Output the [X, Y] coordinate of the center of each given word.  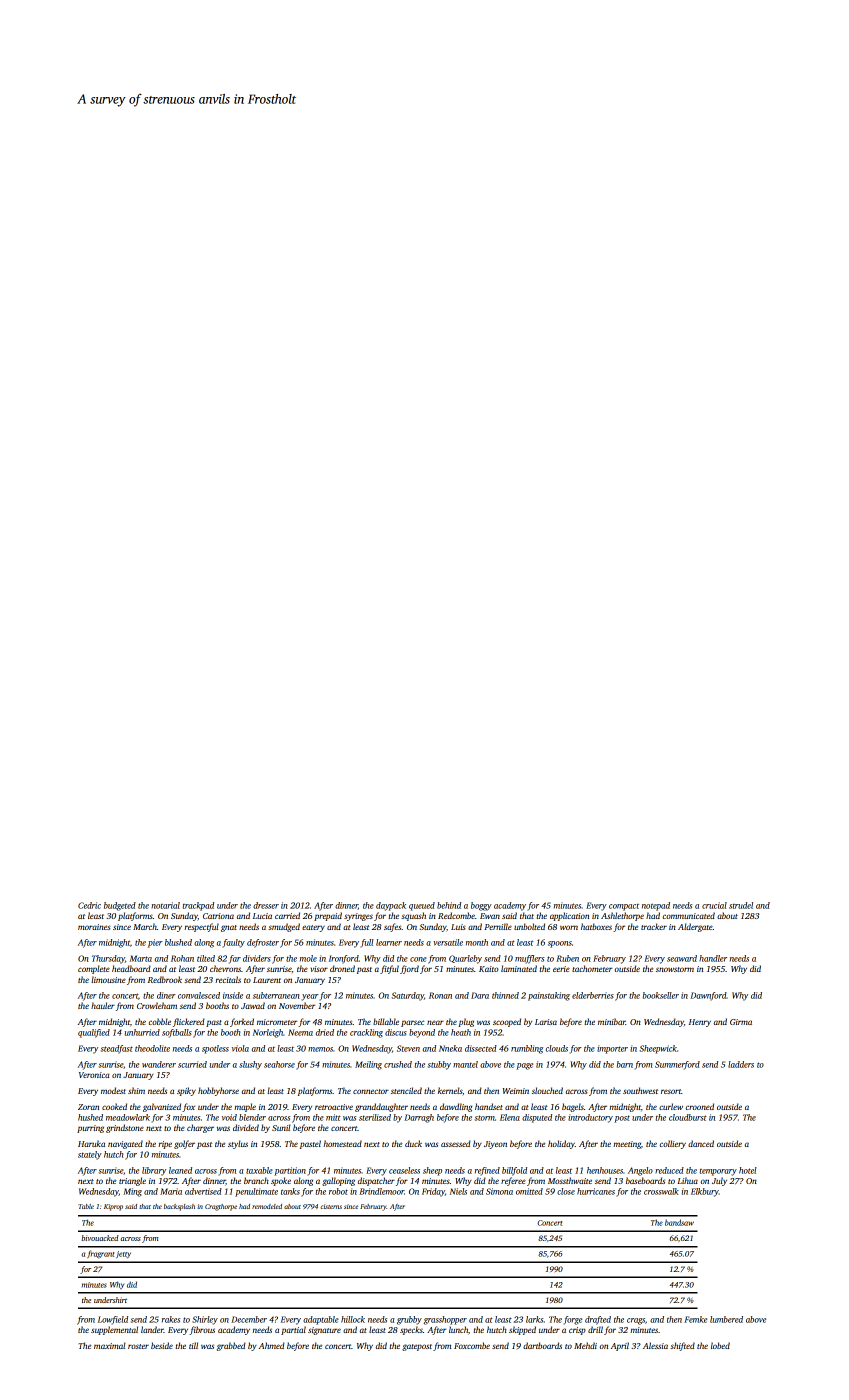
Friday [433, 1192]
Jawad [253, 1005]
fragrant [100, 1254]
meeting [627, 1145]
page [524, 1066]
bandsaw [679, 1222]
